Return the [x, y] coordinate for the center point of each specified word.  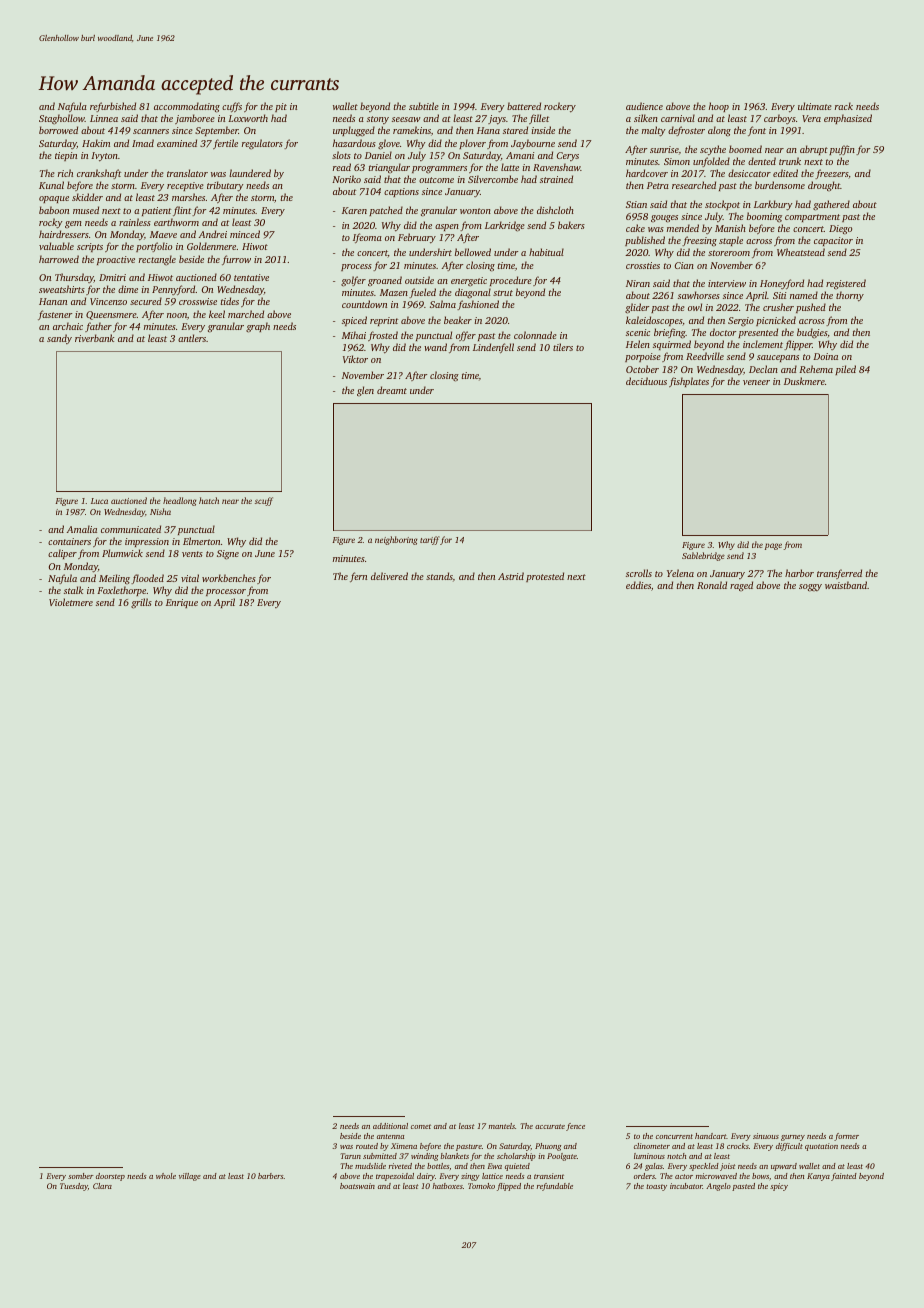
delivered [389, 576]
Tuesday [74, 1187]
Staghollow [62, 119]
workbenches [229, 578]
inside [543, 130]
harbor [799, 573]
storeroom [729, 253]
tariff [430, 540]
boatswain [357, 1186]
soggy [810, 588]
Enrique [182, 603]
